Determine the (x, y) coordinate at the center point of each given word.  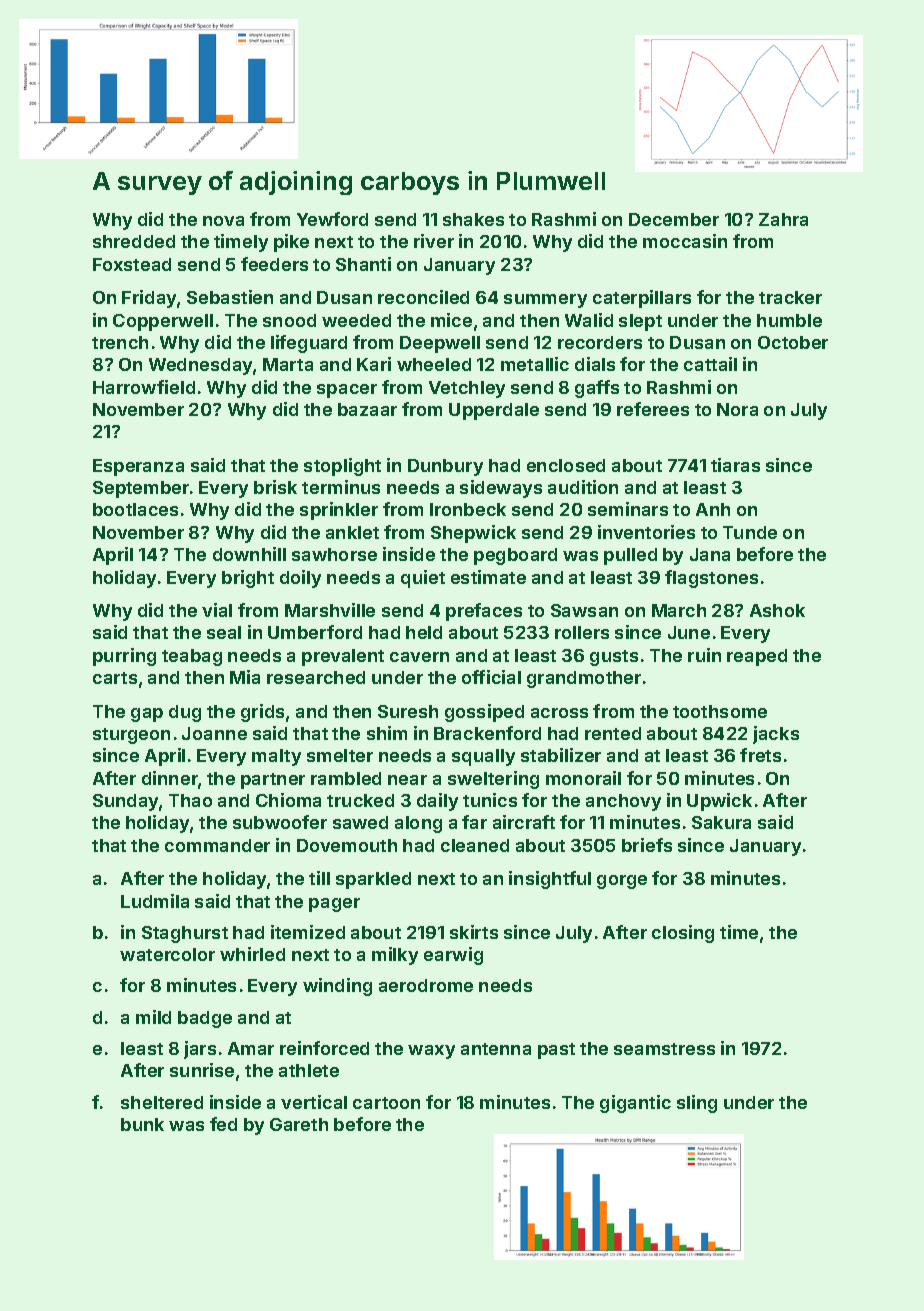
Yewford (332, 219)
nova (223, 221)
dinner (170, 778)
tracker (790, 297)
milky (395, 956)
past (556, 1051)
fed (223, 1124)
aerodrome (426, 985)
